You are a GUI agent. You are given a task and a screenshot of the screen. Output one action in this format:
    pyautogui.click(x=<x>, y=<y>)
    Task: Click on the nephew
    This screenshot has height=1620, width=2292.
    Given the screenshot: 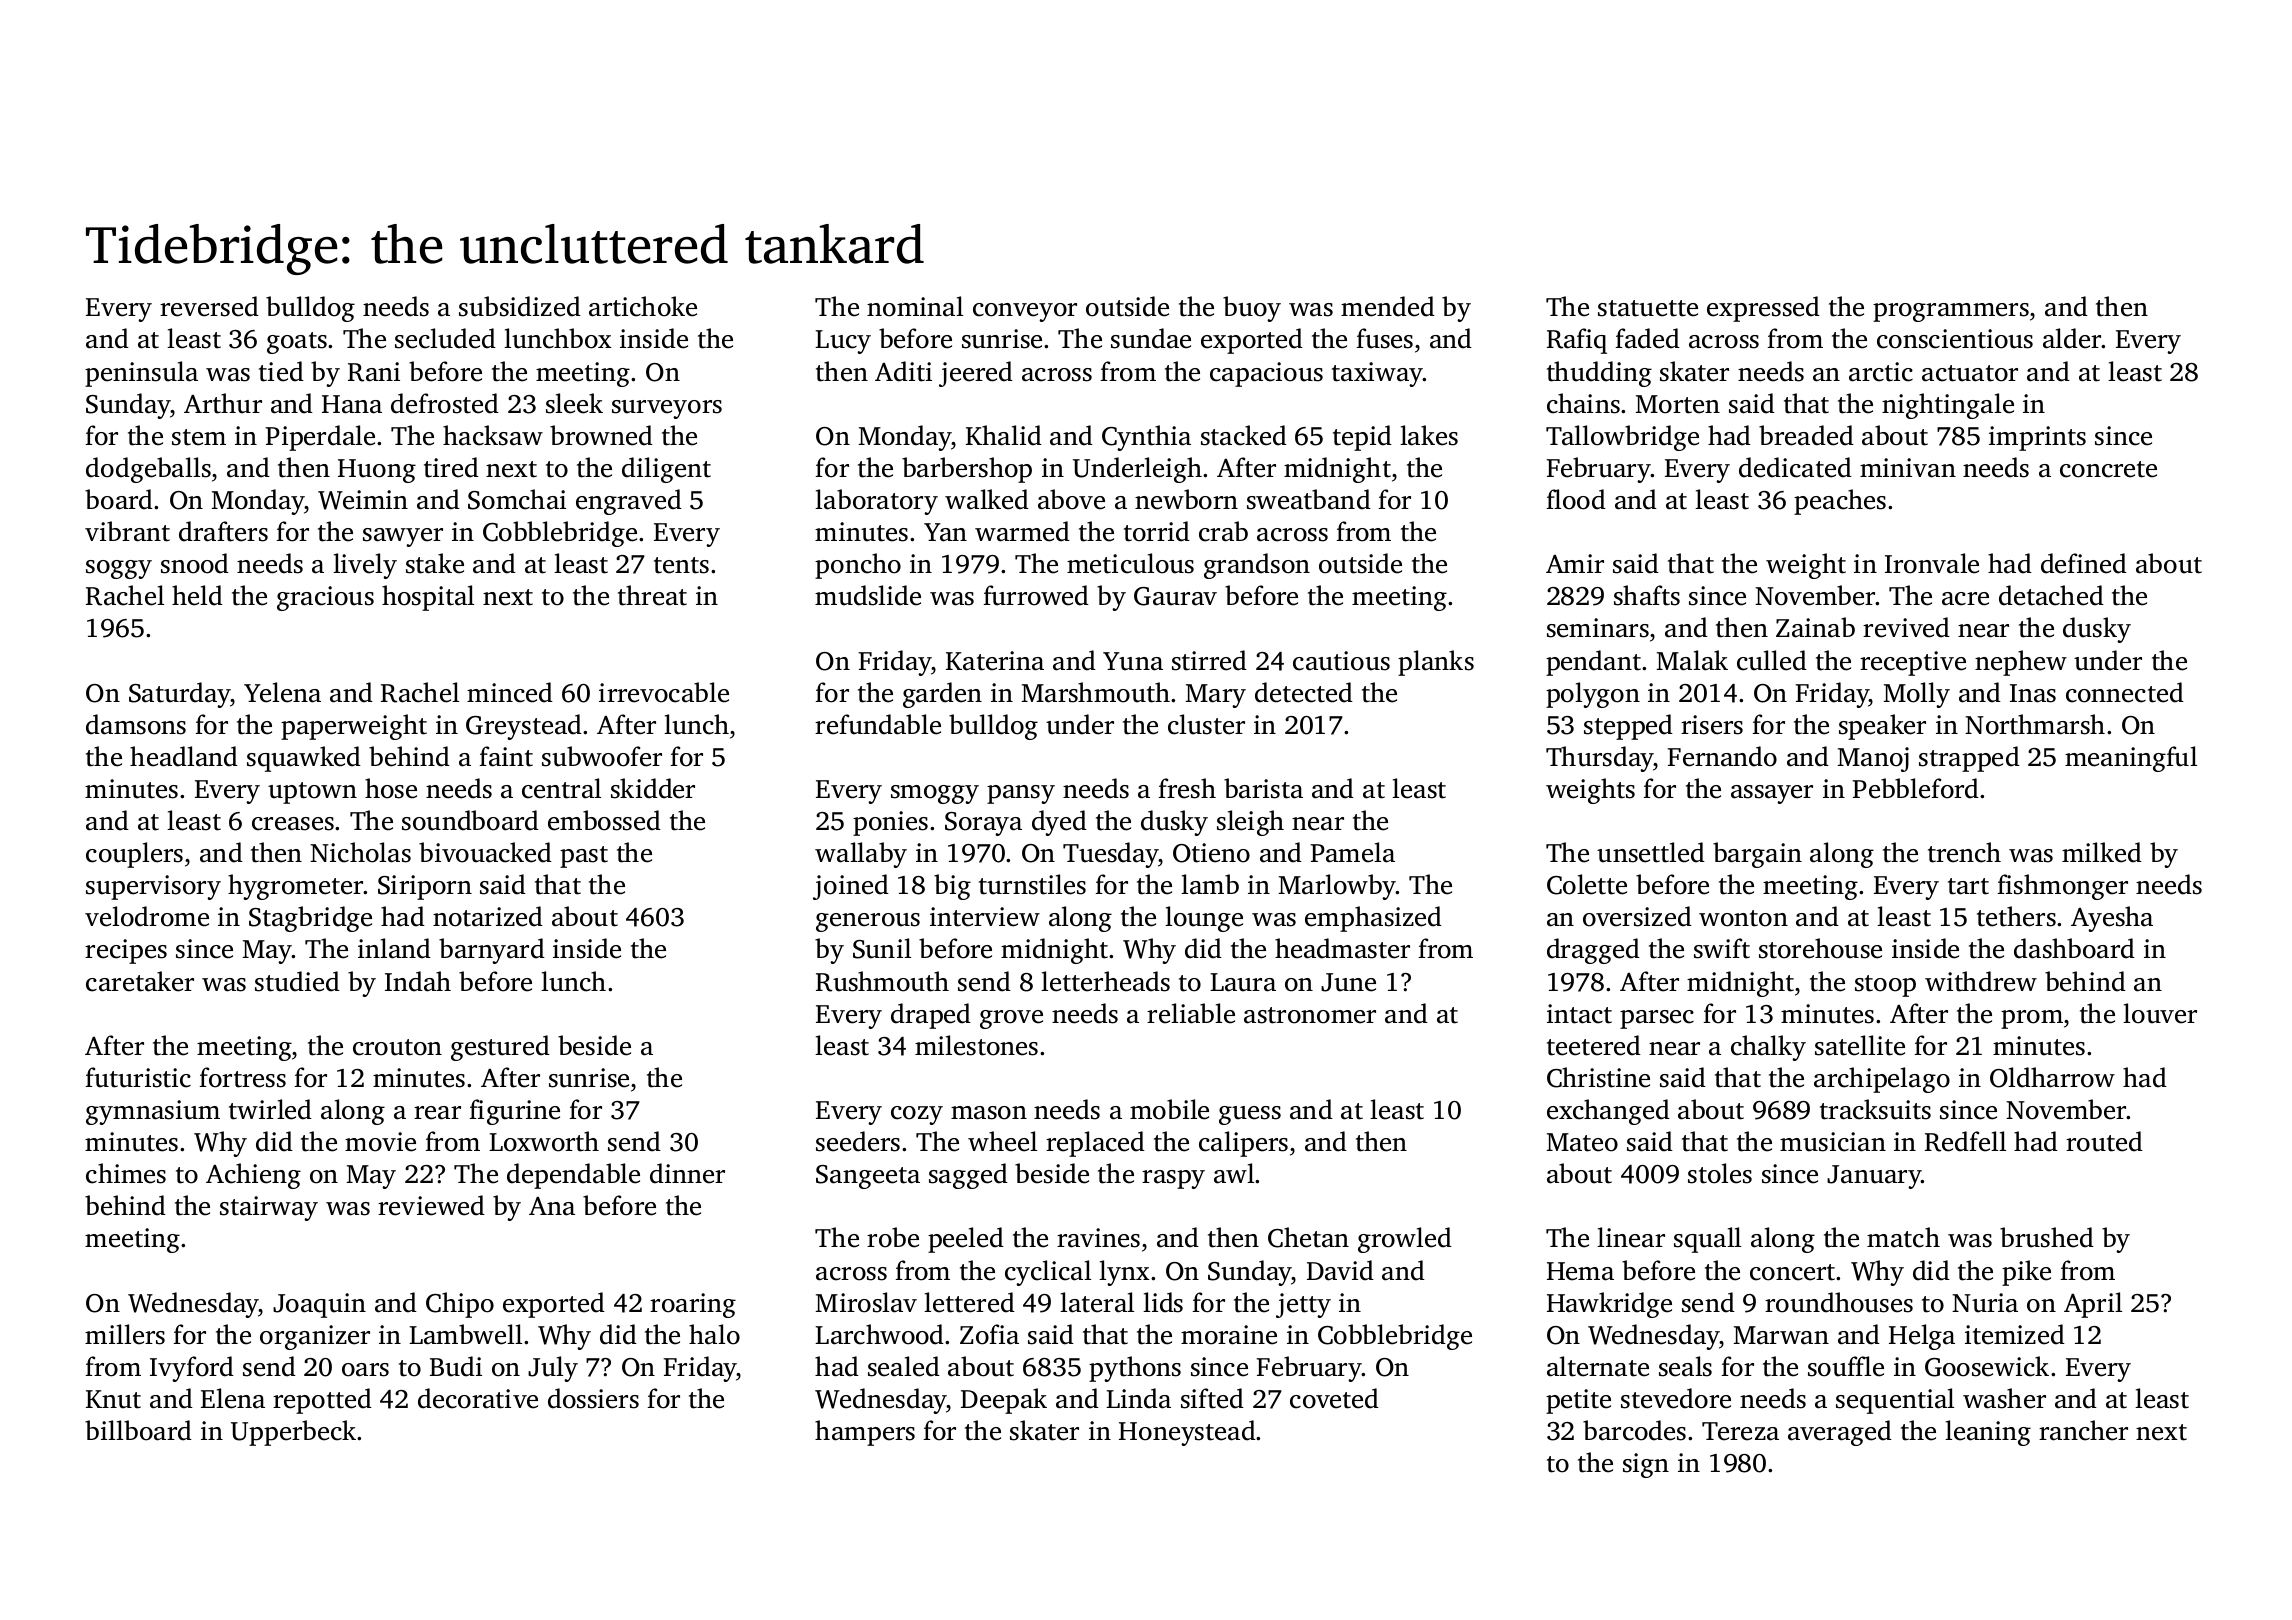 What is the action you would take?
    pyautogui.click(x=2021, y=663)
